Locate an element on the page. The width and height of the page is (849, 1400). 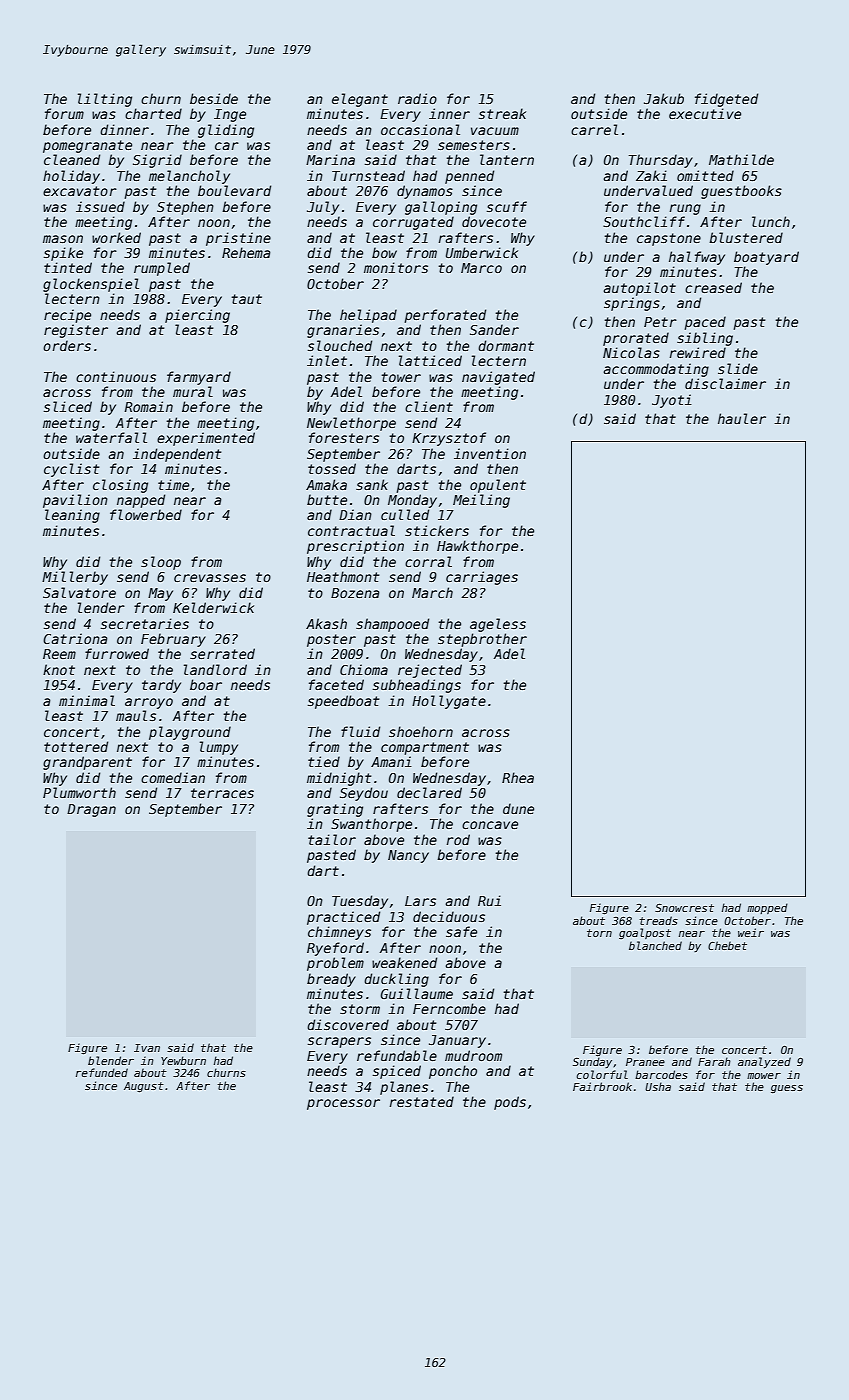
August is located at coordinates (144, 1087).
